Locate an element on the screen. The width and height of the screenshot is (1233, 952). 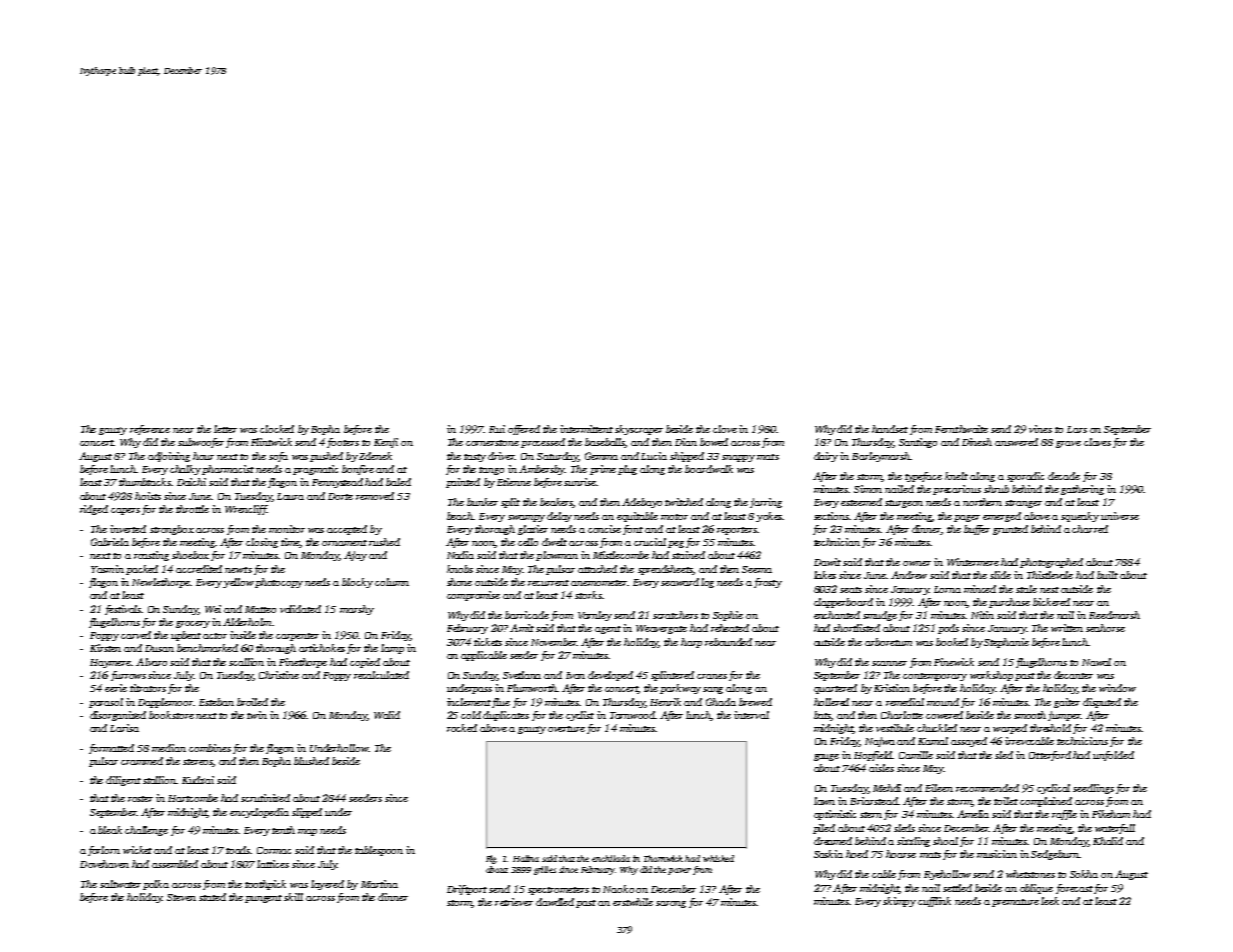
pragmatic is located at coordinates (315, 470).
